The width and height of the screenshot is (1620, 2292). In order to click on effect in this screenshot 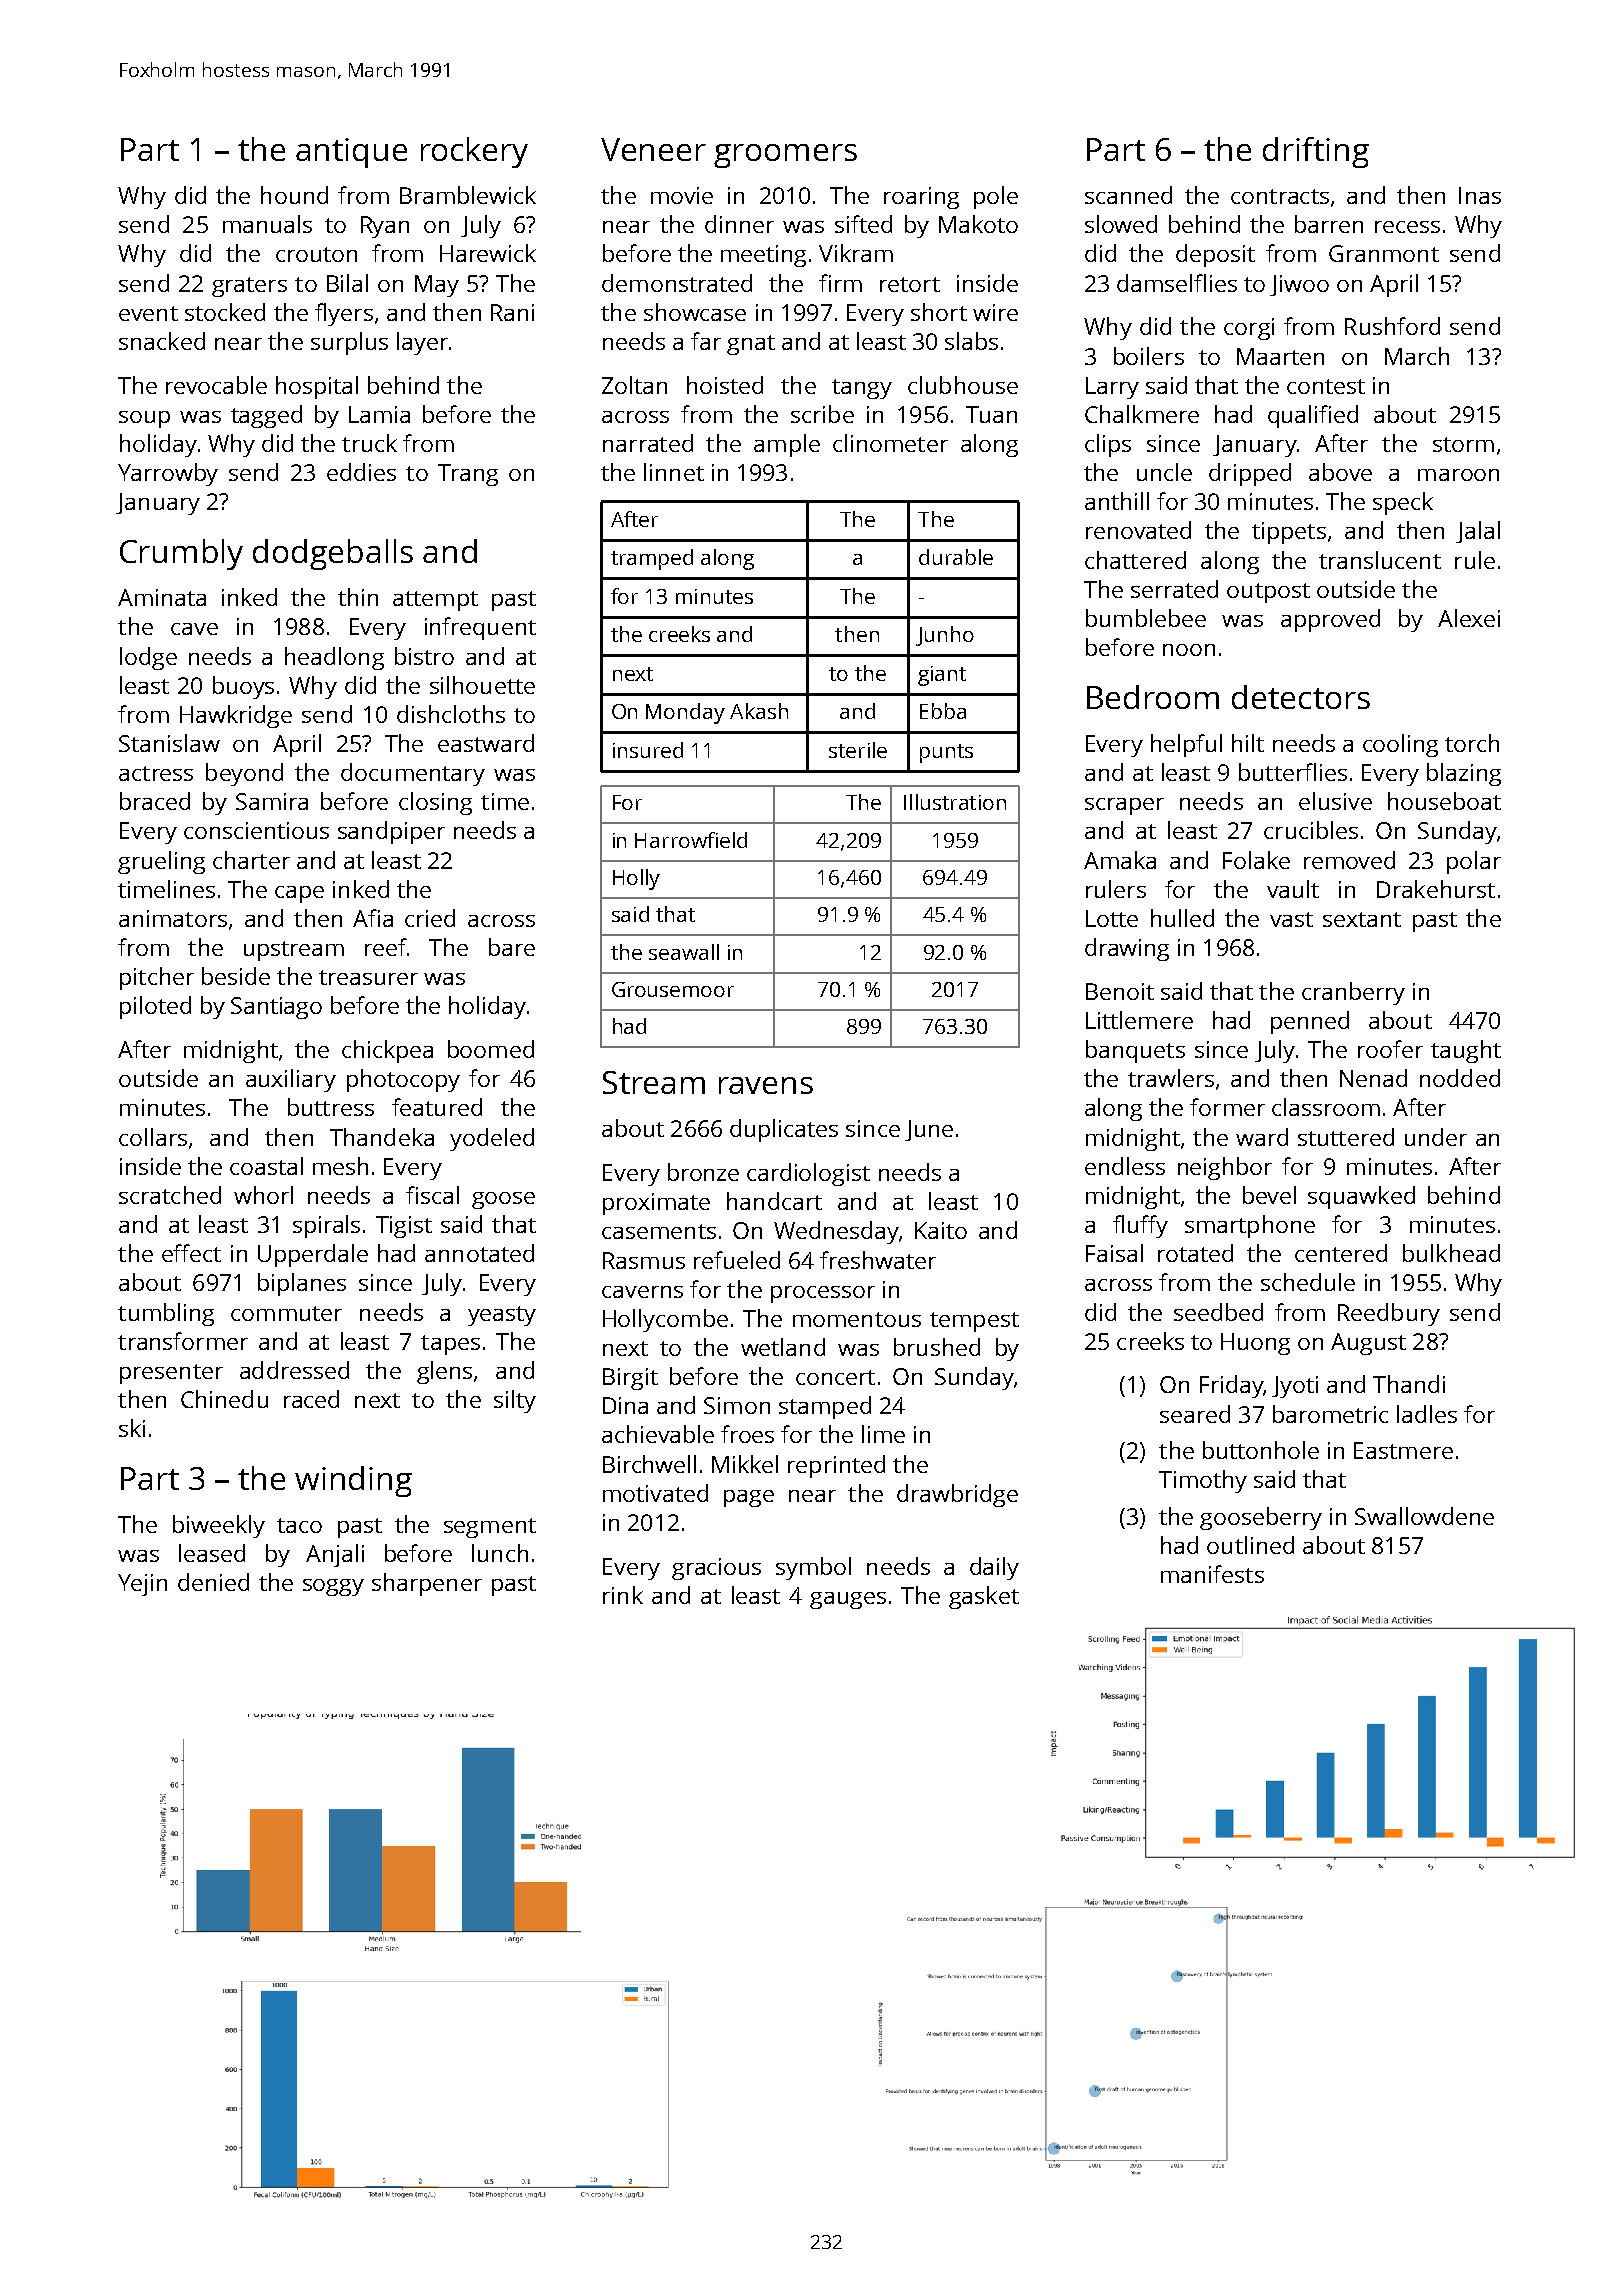, I will do `click(191, 1253)`.
